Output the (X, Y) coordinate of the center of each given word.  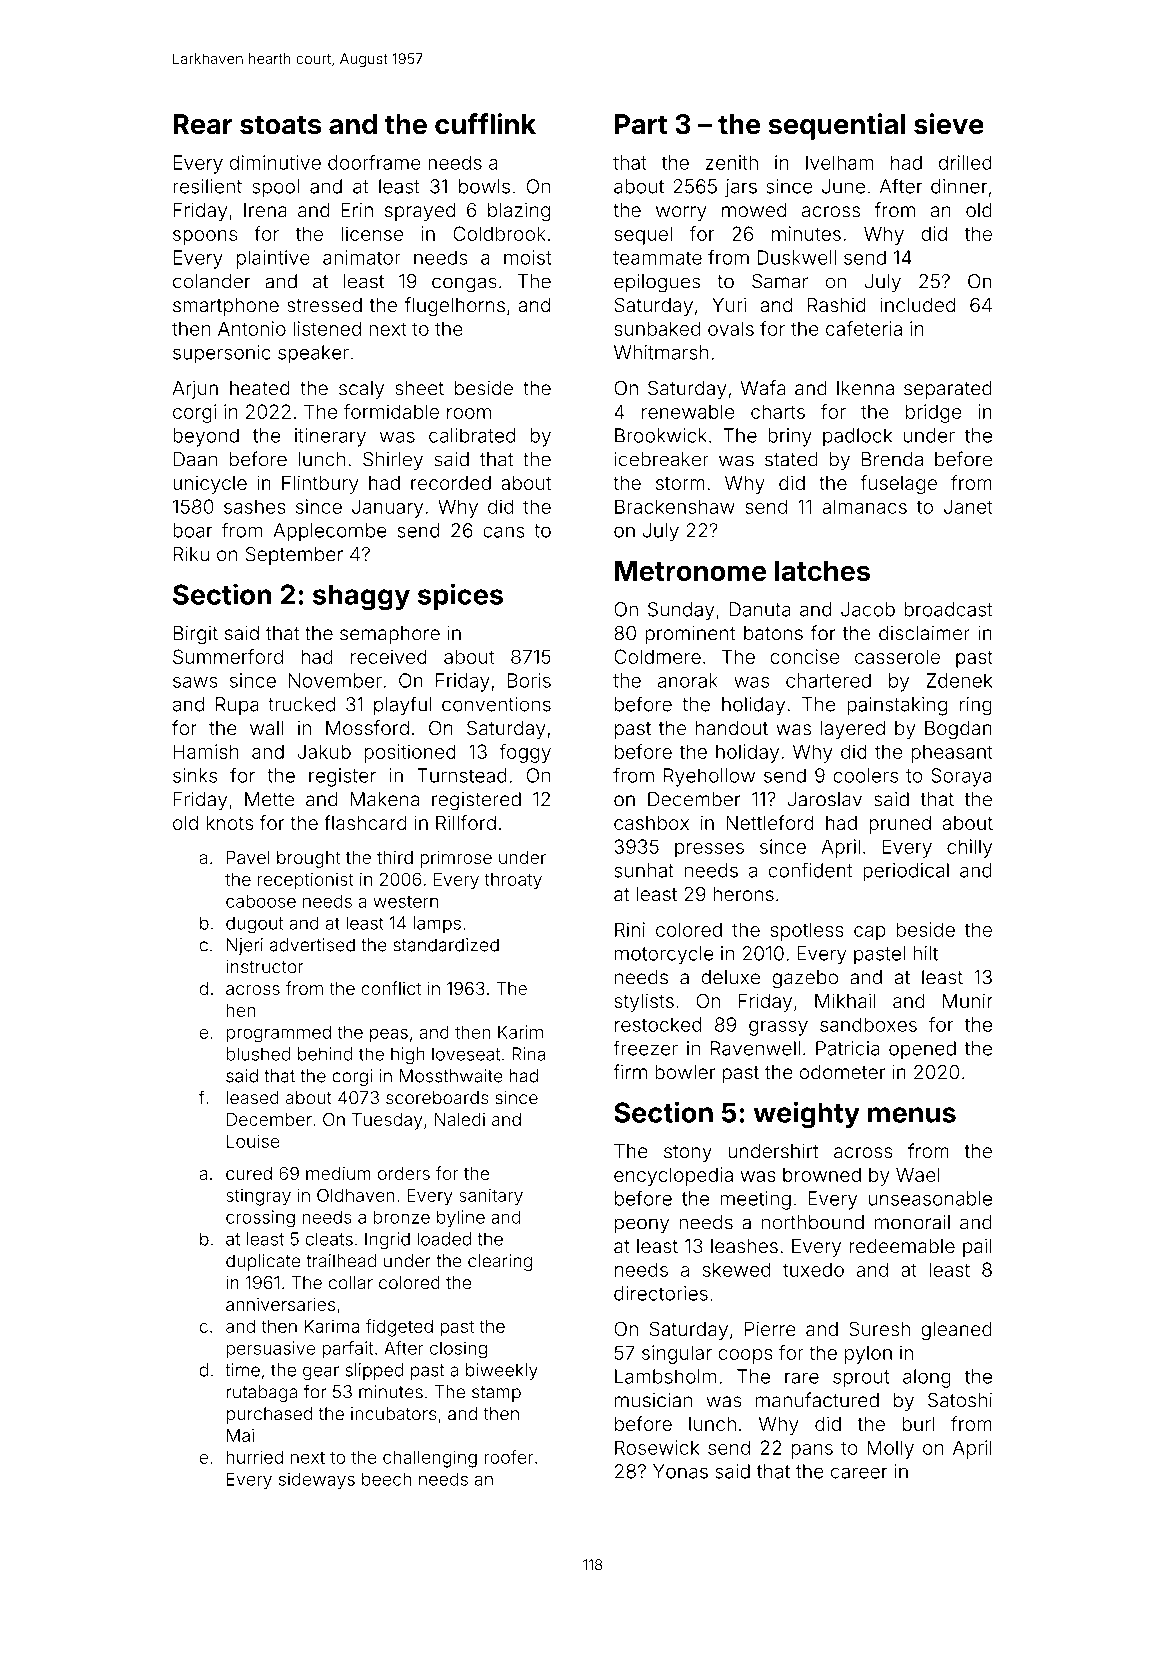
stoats (280, 125)
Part (641, 124)
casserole (897, 656)
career (859, 1473)
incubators (394, 1414)
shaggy (361, 597)
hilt (925, 953)
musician (653, 1400)
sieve (949, 124)
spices (460, 596)
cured (249, 1173)
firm (630, 1071)
